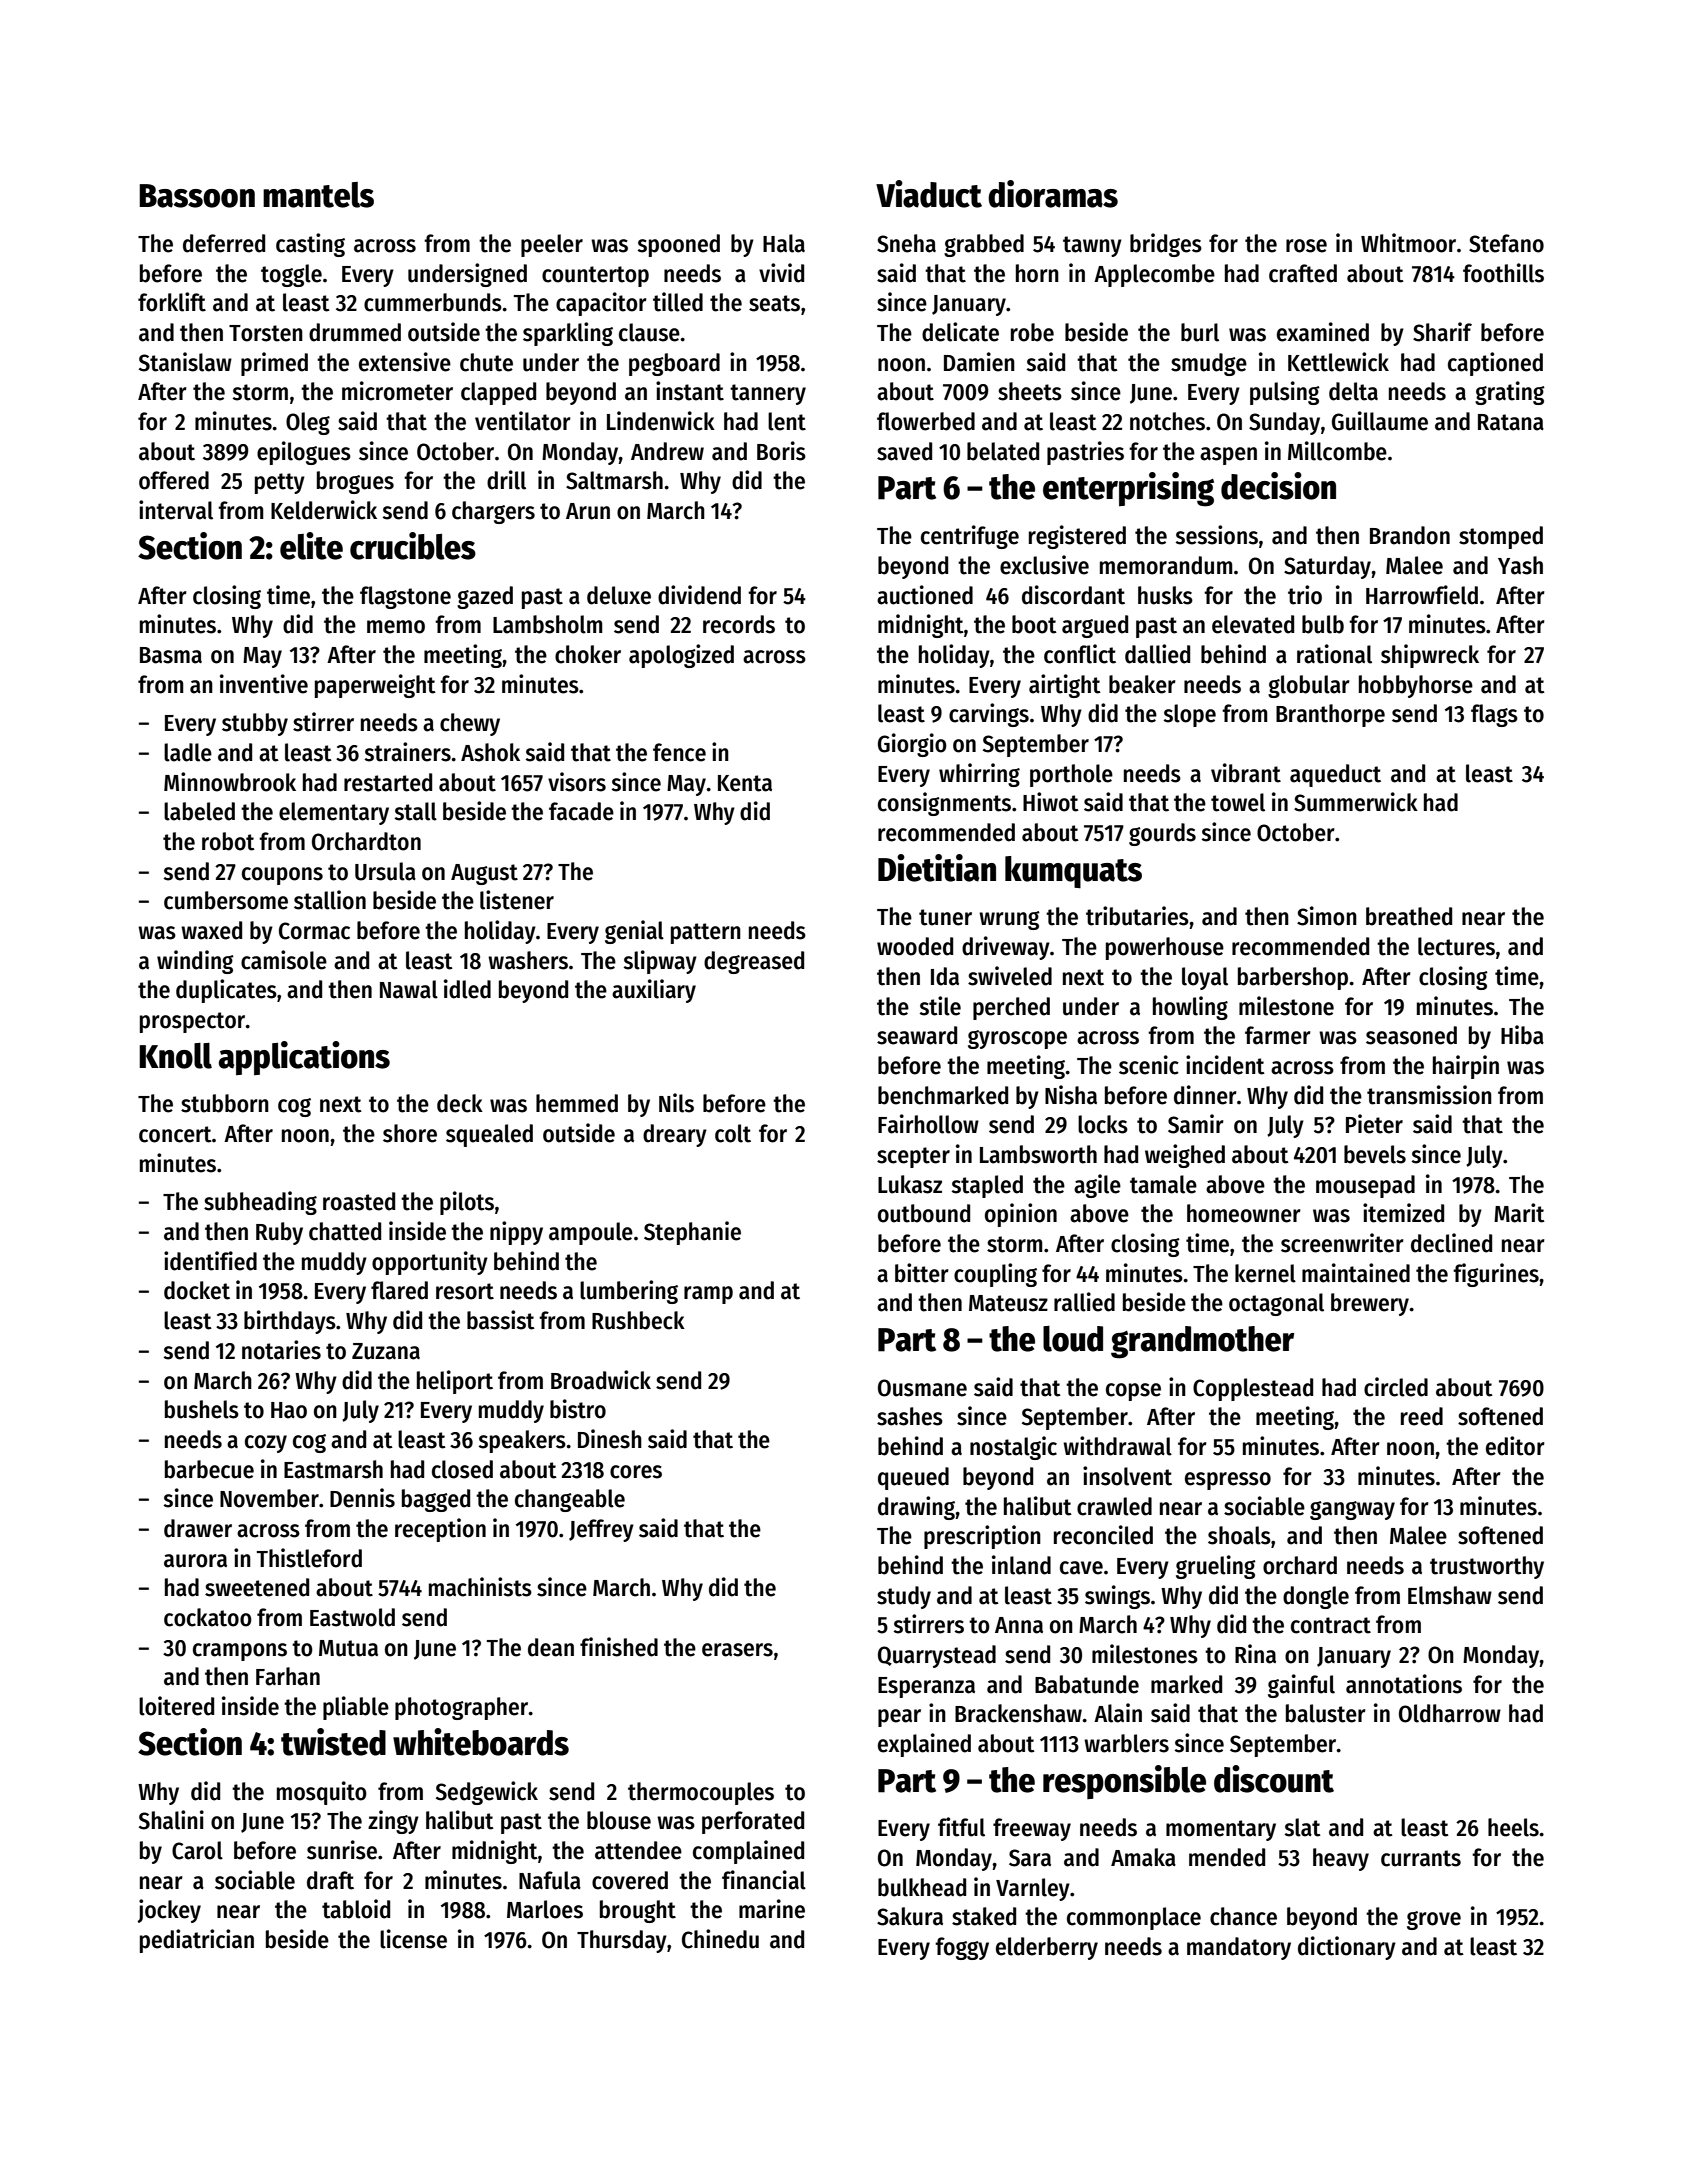 The width and height of the page is (1683, 2178). Describe the element at coordinates (929, 194) in the page. I see `Viaduct` at that location.
